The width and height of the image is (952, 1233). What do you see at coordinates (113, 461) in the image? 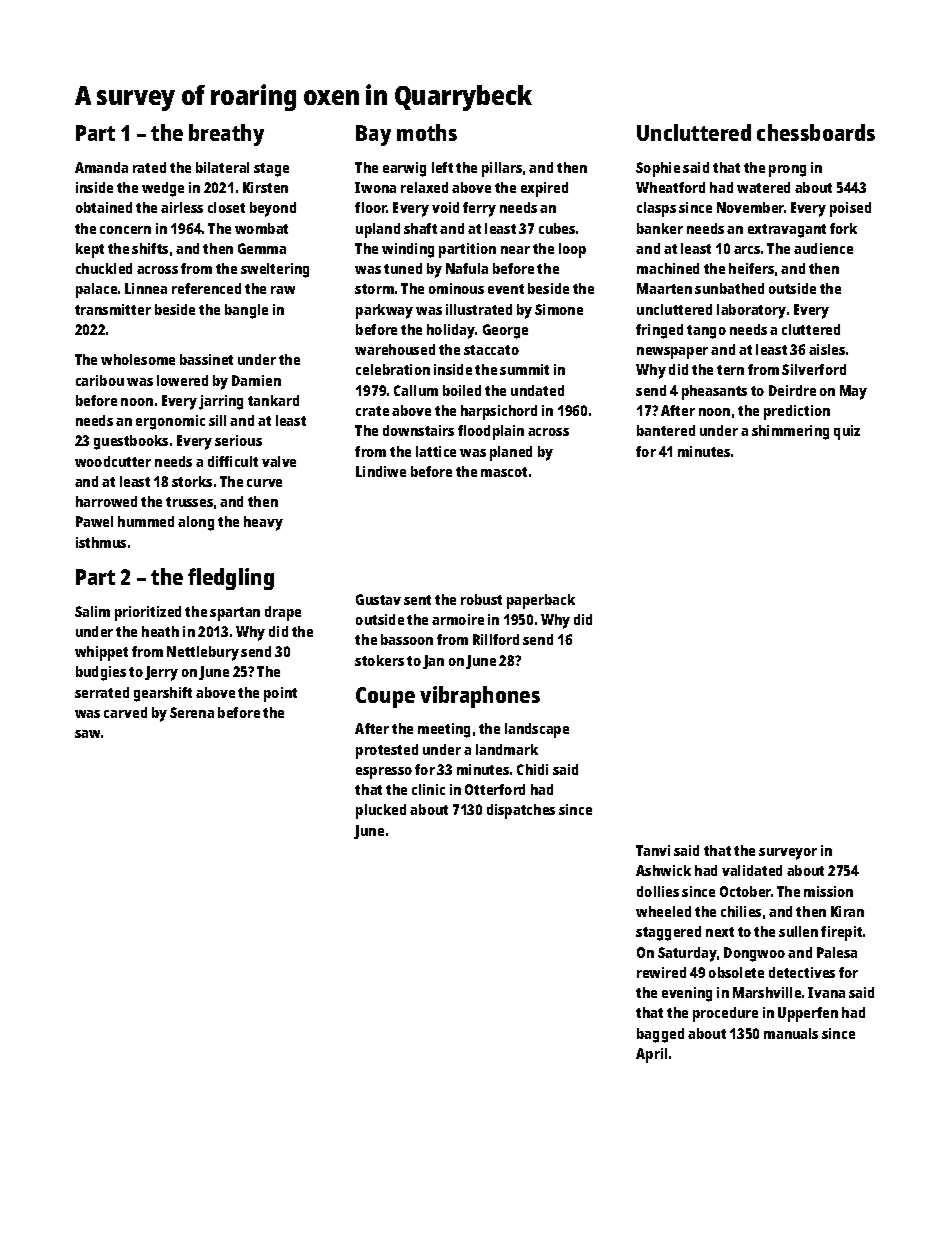
I see `woodcutter` at bounding box center [113, 461].
